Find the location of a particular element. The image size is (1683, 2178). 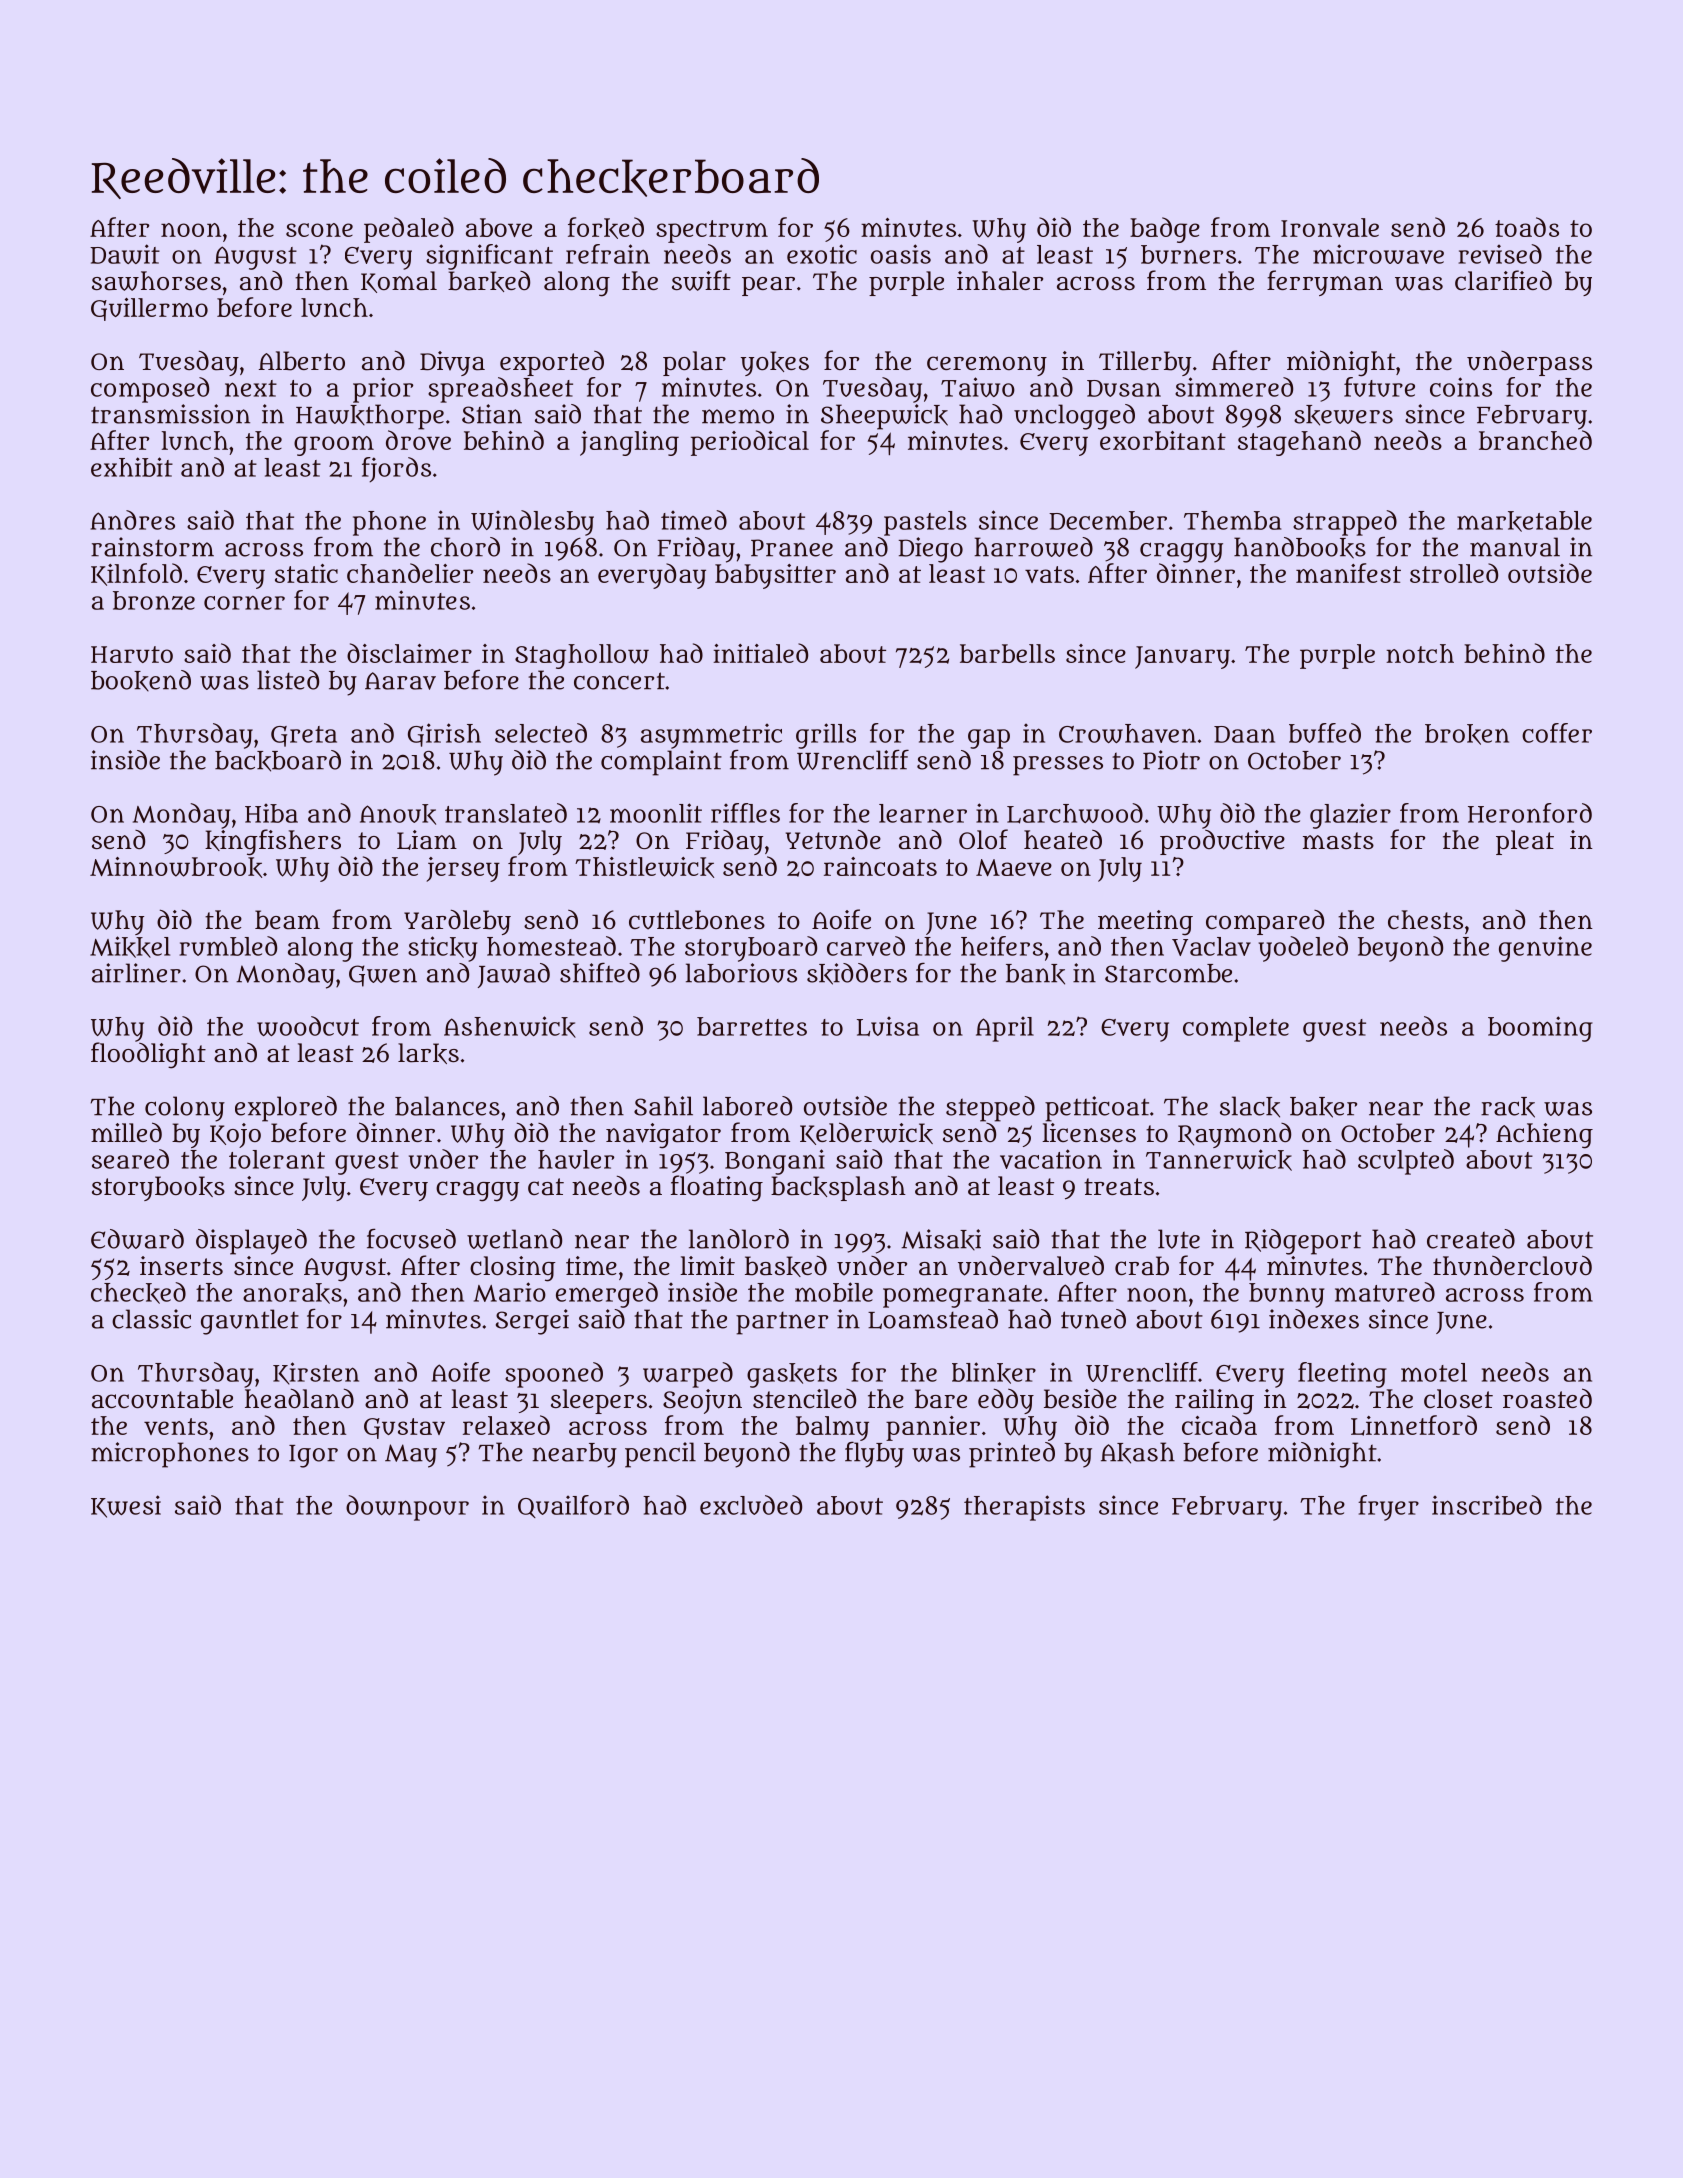

grills is located at coordinates (826, 736).
